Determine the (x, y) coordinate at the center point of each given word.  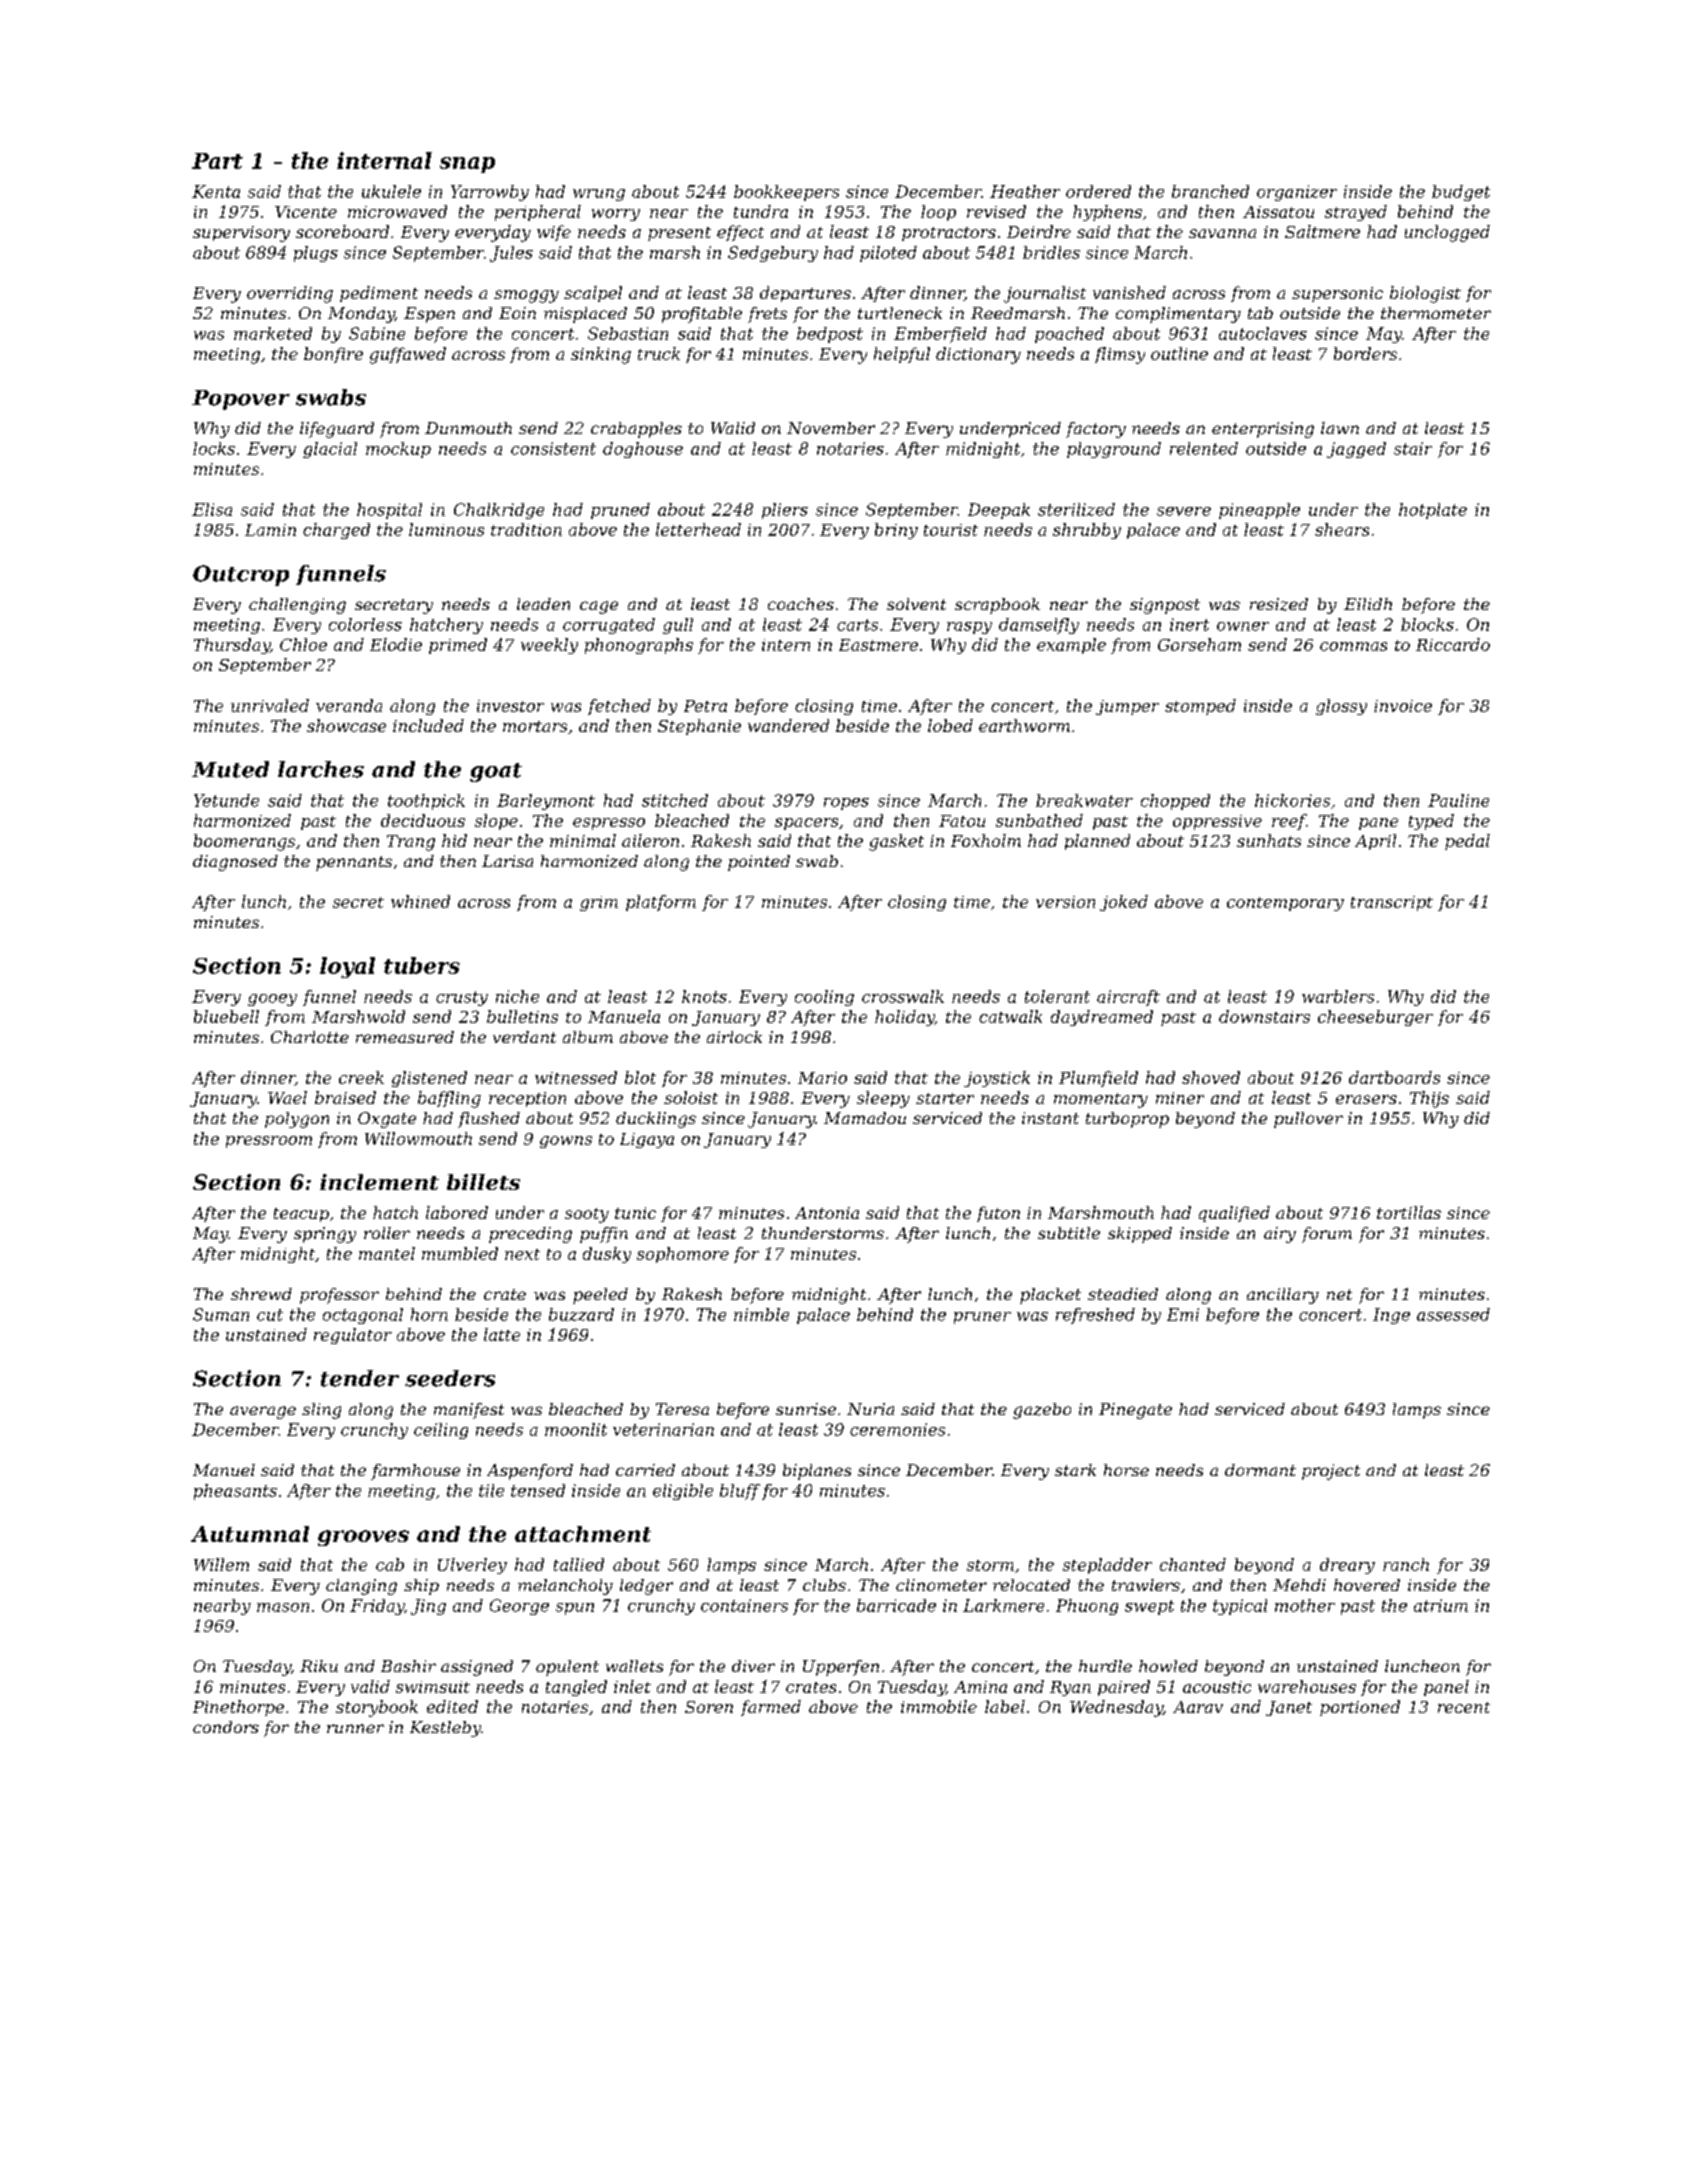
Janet (1289, 1708)
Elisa (212, 509)
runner (355, 1728)
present (679, 234)
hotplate (1433, 511)
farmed (771, 1708)
